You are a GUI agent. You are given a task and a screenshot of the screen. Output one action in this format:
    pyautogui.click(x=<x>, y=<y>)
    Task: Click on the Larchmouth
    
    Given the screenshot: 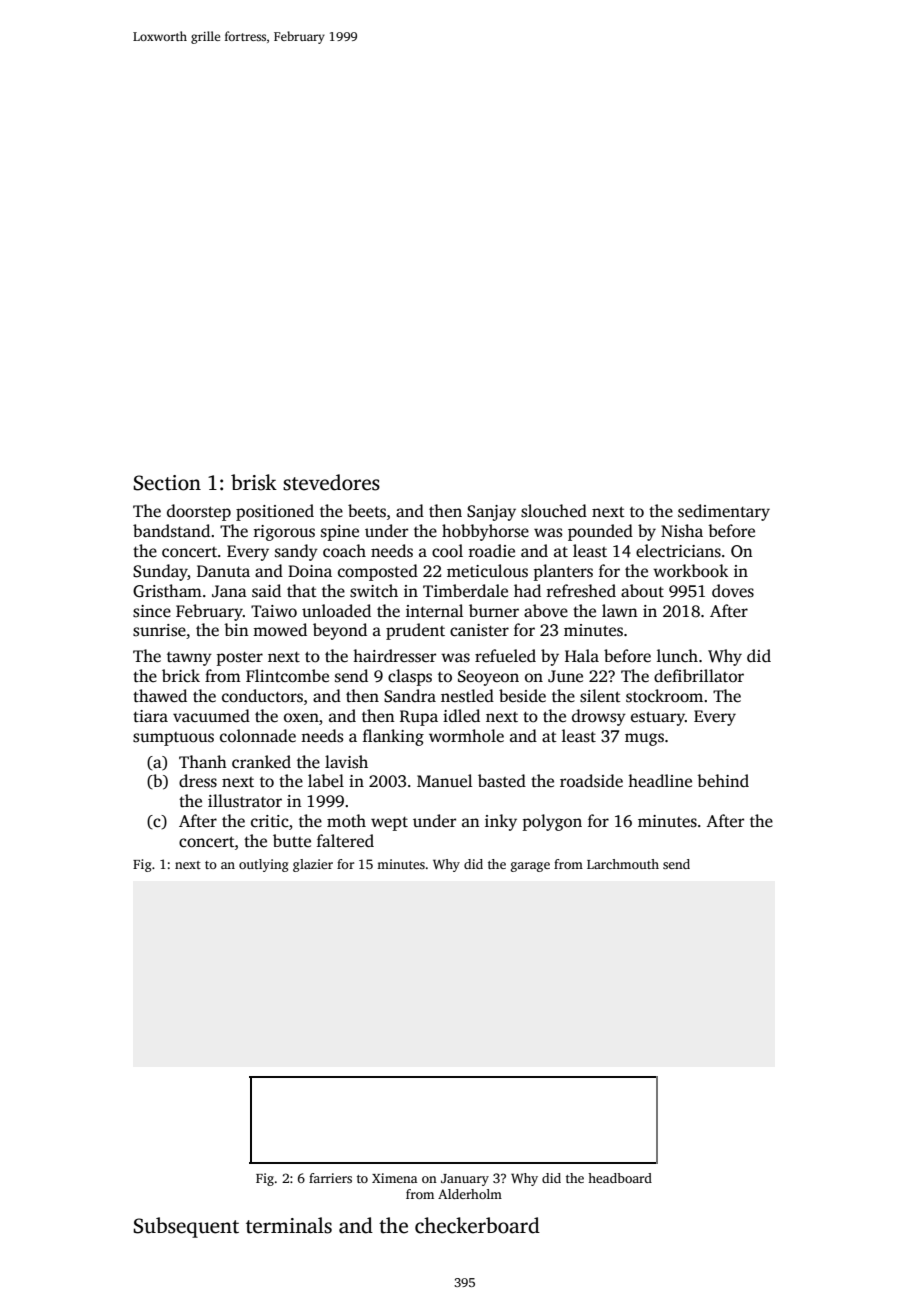 What is the action you would take?
    pyautogui.click(x=623, y=864)
